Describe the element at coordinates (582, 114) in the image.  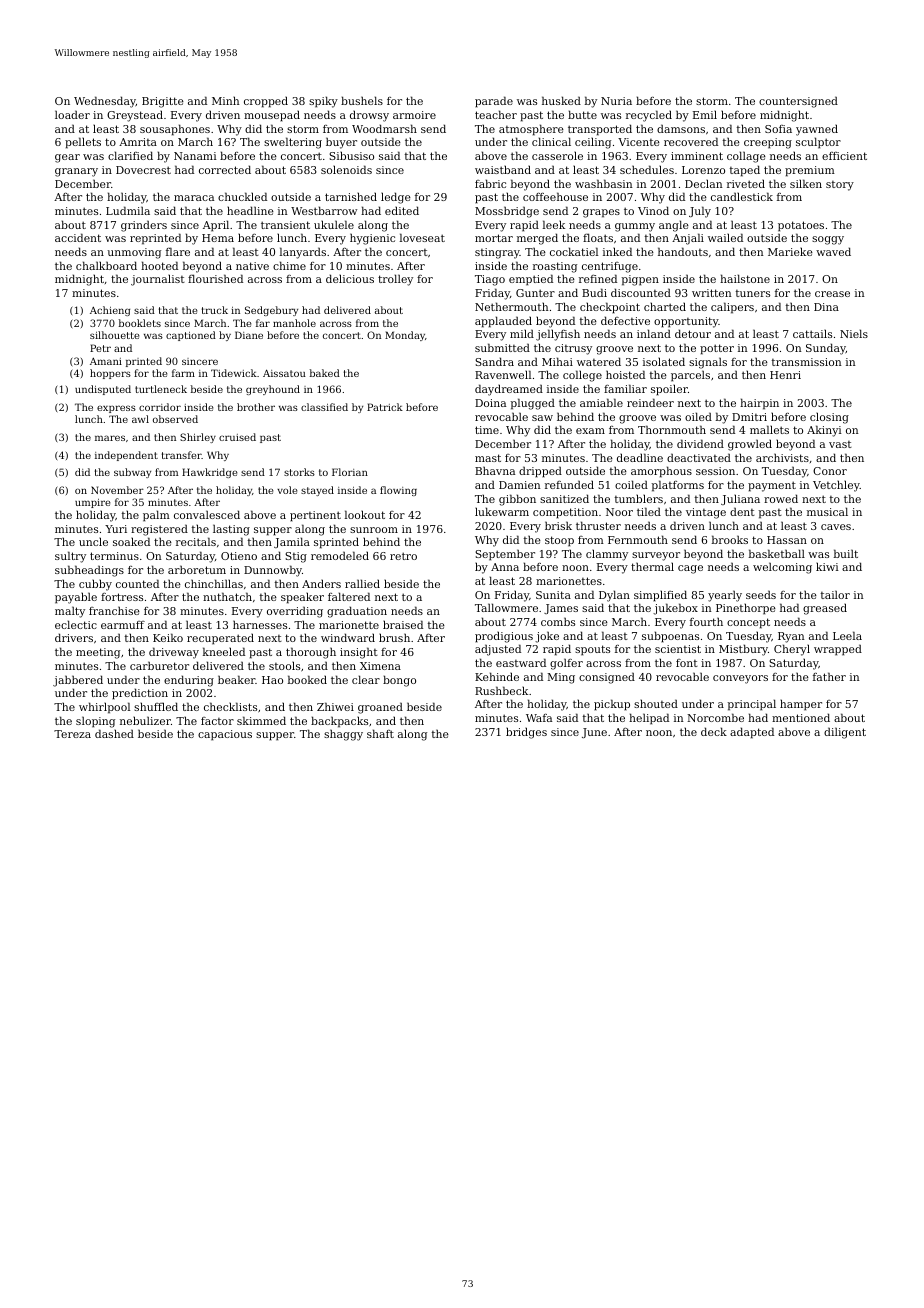
I see `butte` at that location.
